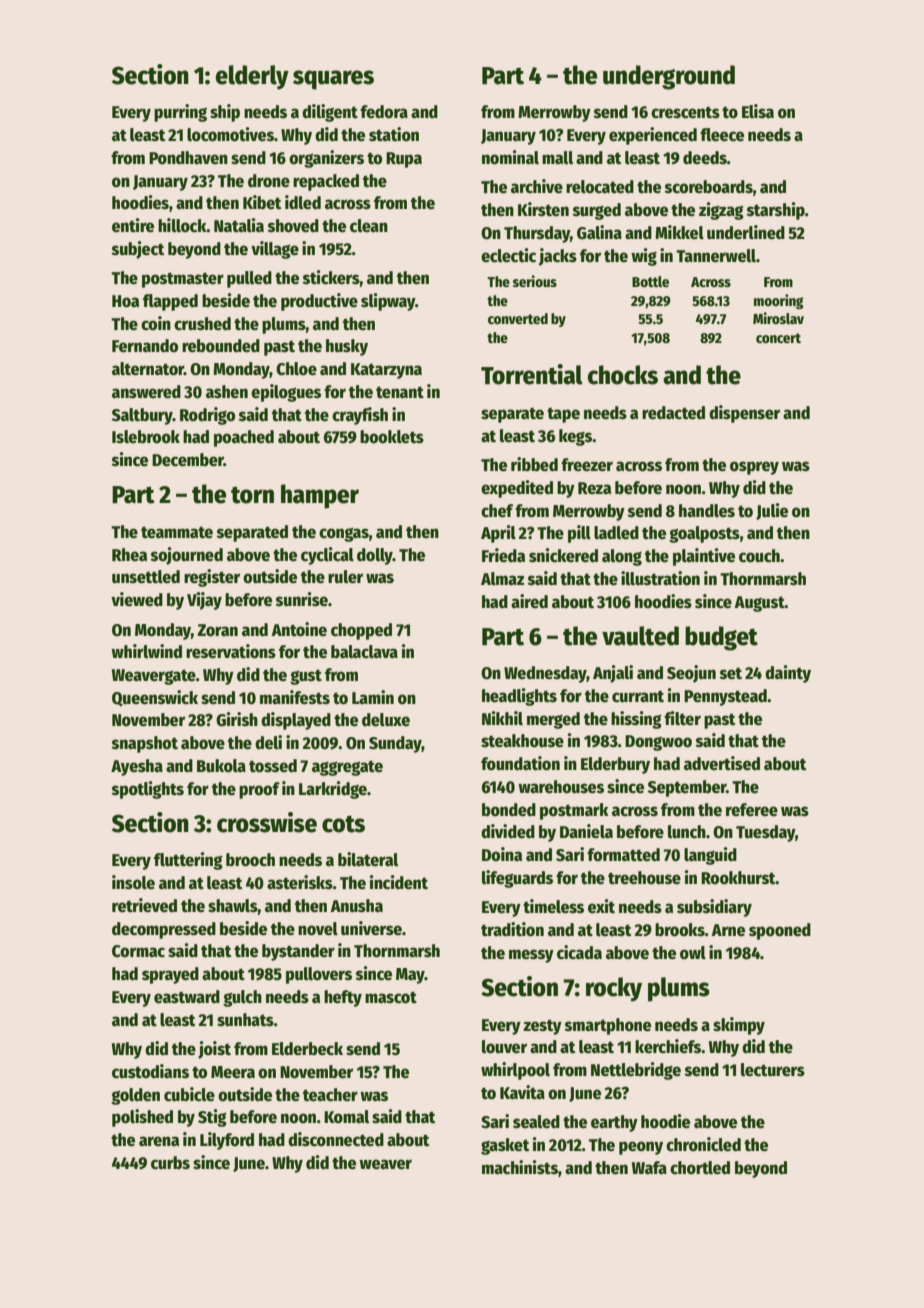 The width and height of the image is (924, 1308). I want to click on purring, so click(180, 113).
